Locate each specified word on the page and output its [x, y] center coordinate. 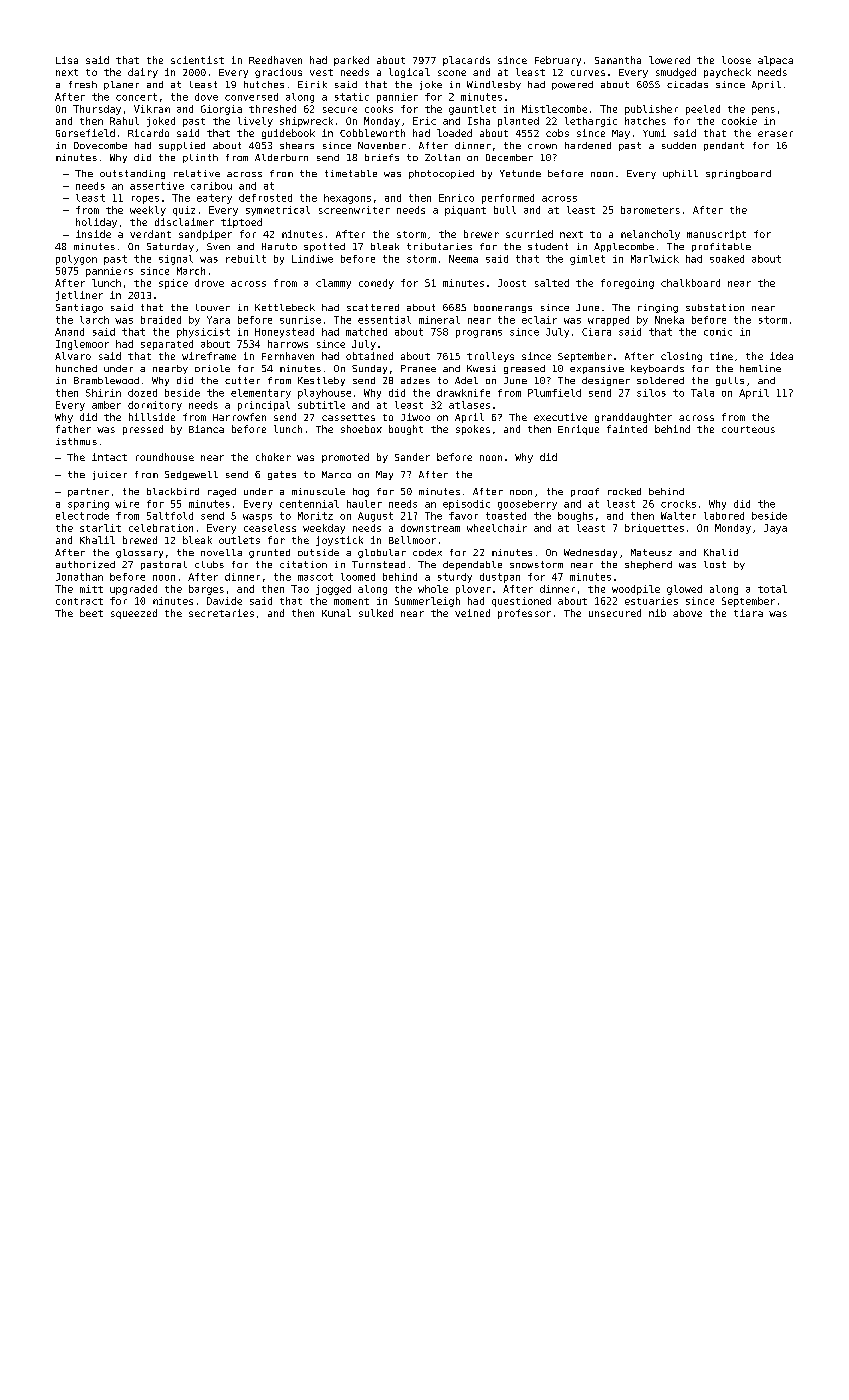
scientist [197, 60]
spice [173, 284]
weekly [148, 211]
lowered [669, 60]
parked [351, 61]
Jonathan [79, 577]
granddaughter [633, 418]
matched [366, 332]
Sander [412, 457]
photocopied [441, 174]
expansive [597, 369]
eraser [775, 134]
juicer [110, 475]
